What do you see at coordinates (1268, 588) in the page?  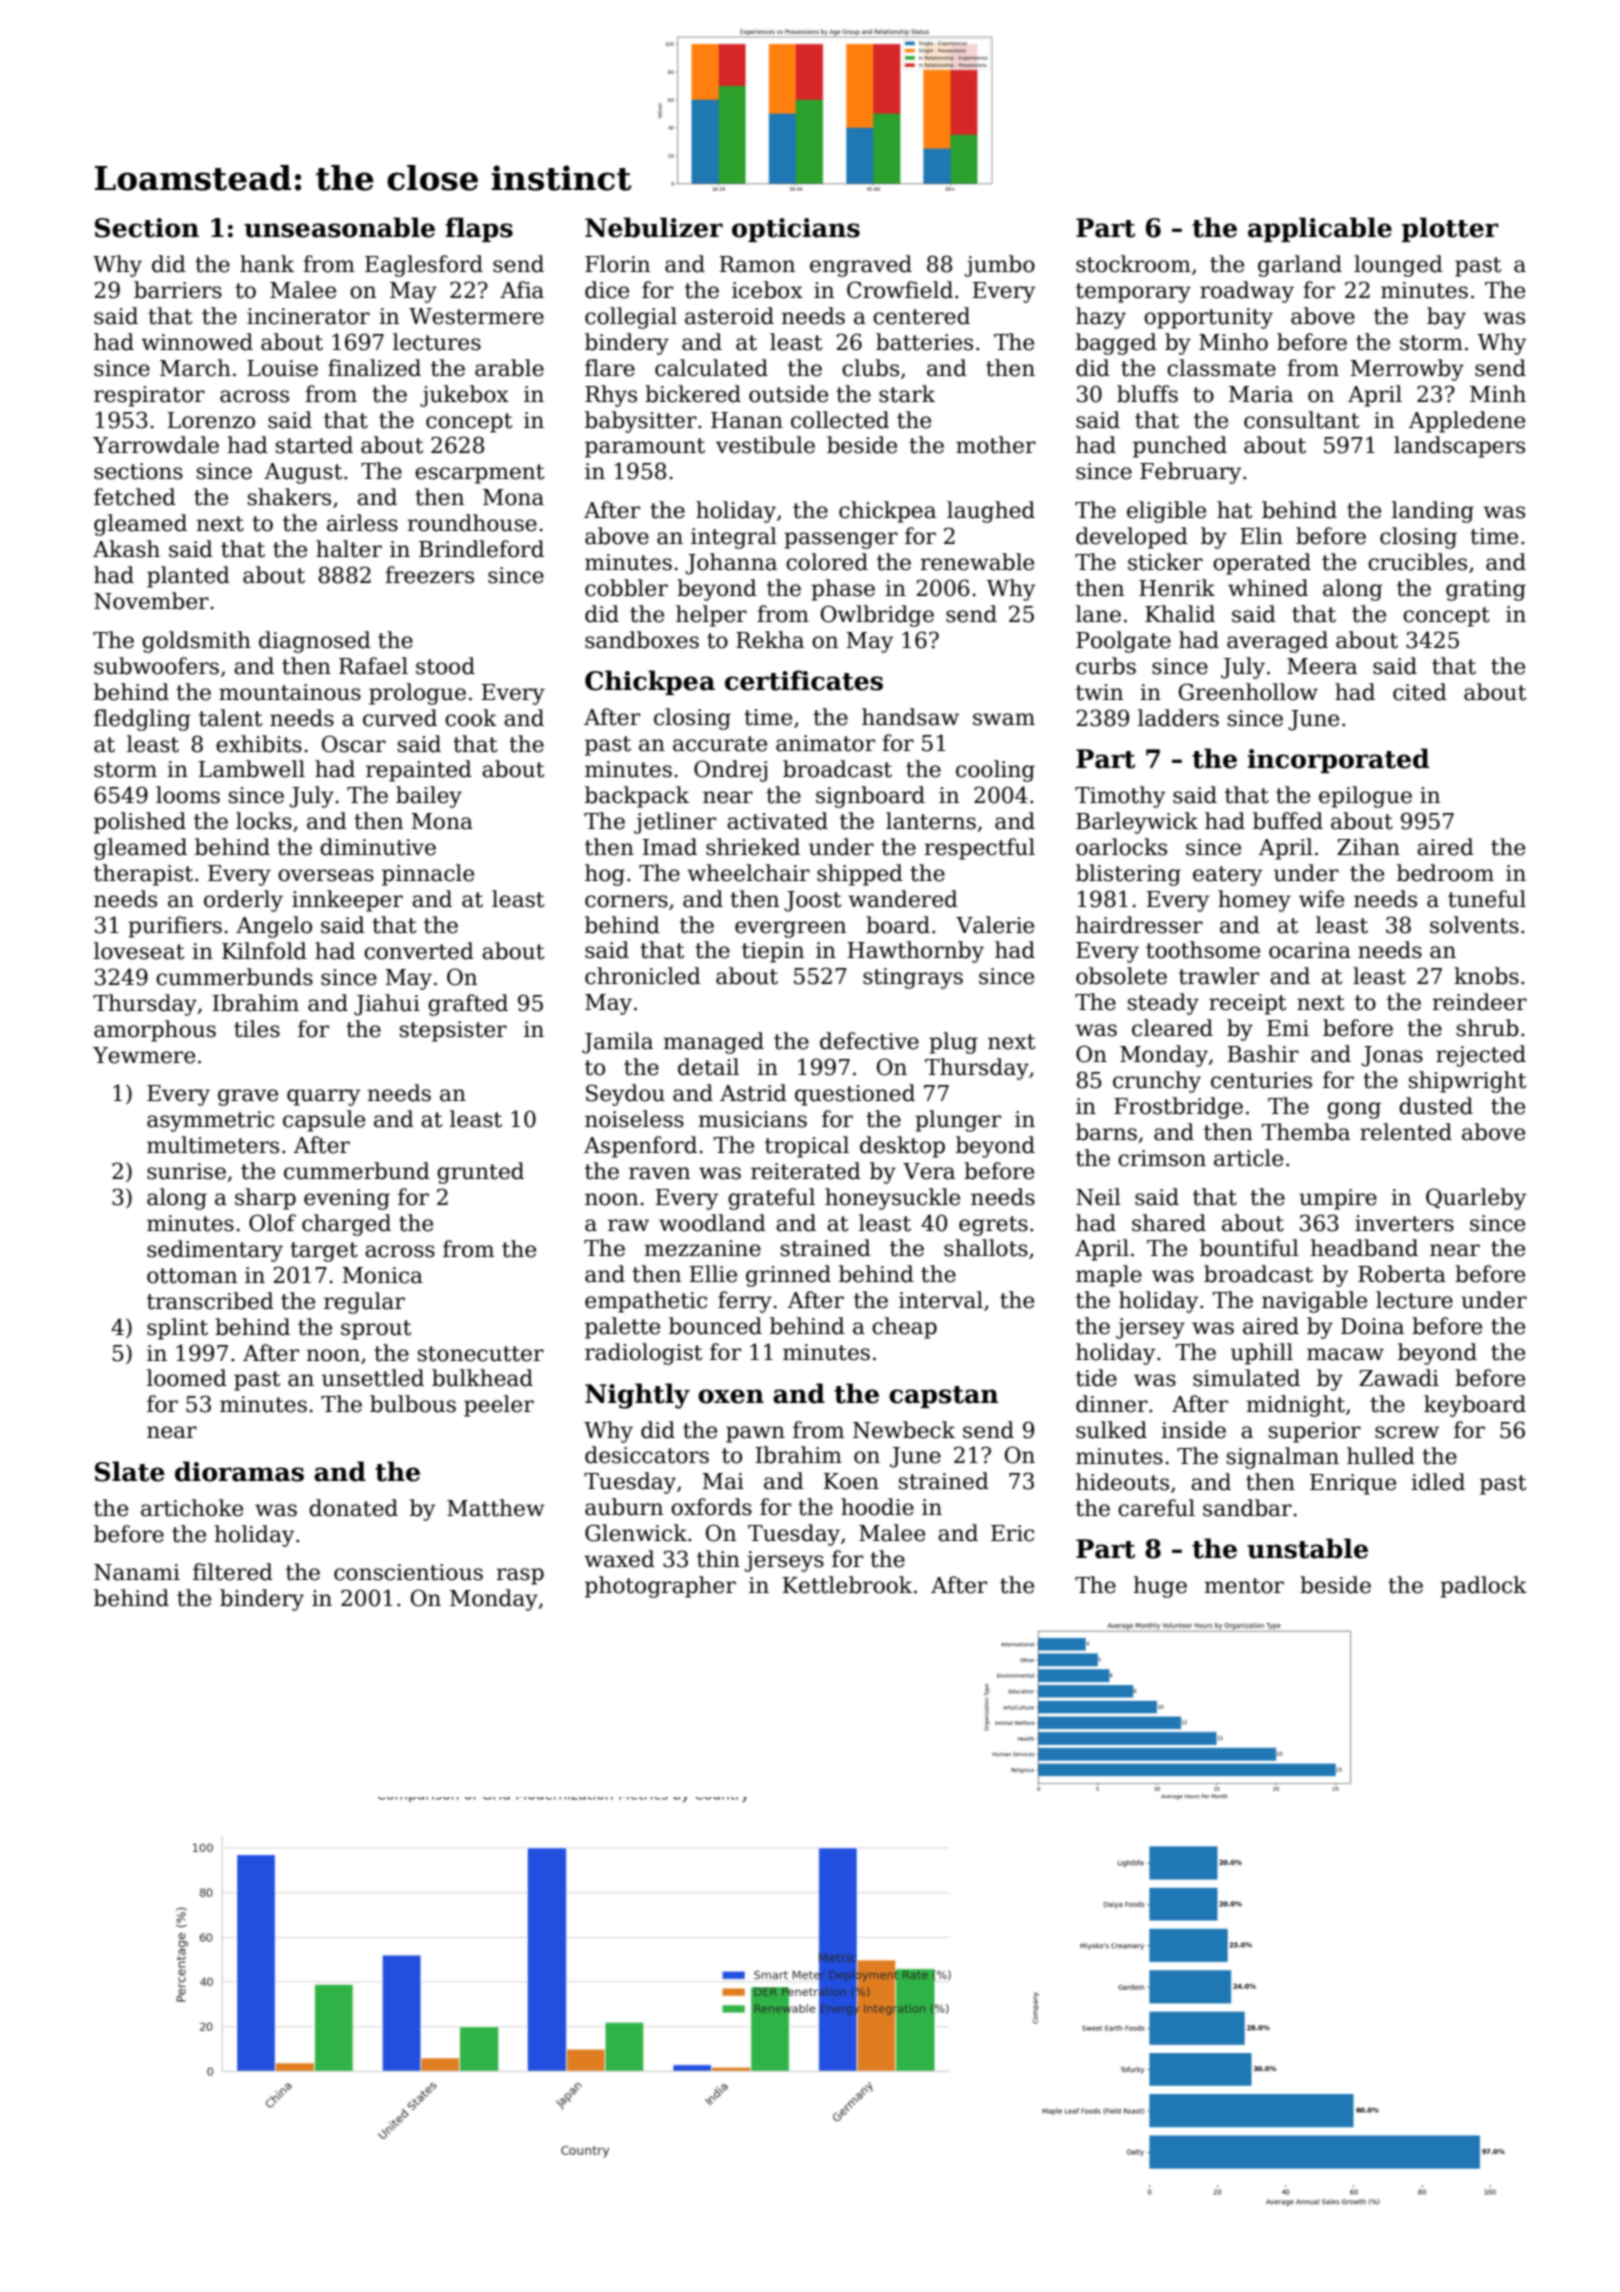 I see `whined` at bounding box center [1268, 588].
